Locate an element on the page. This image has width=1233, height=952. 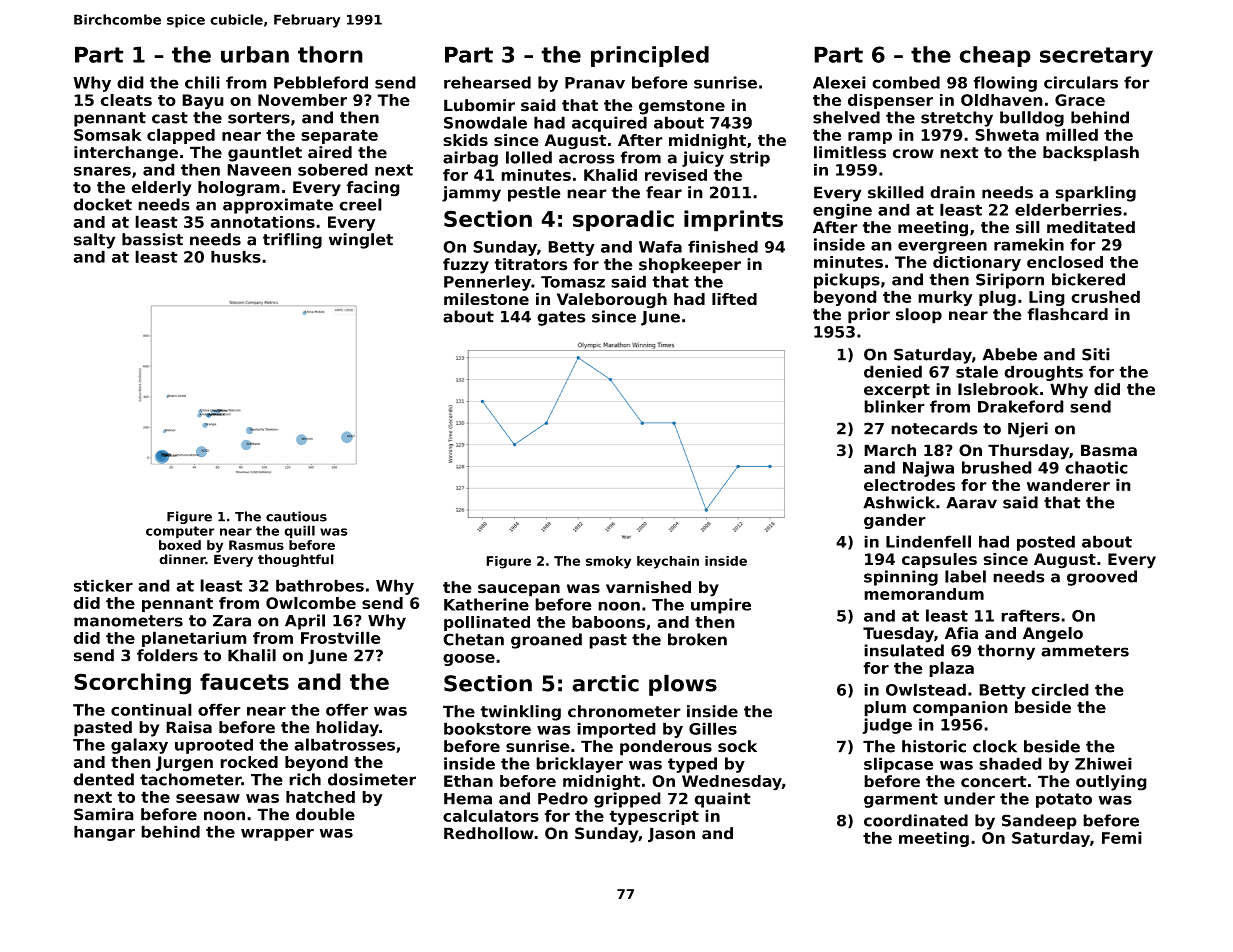
grooved is located at coordinates (1102, 578).
